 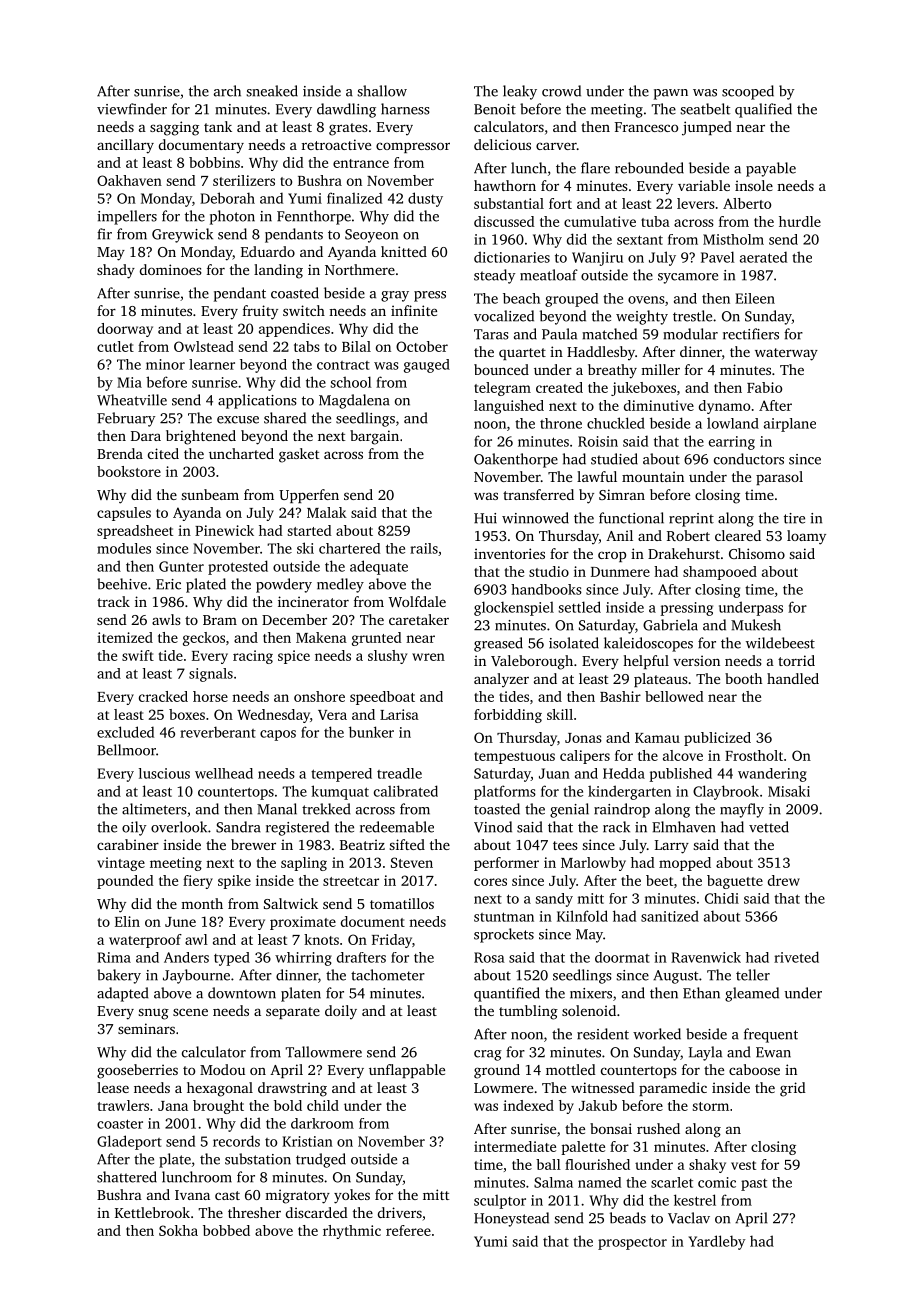 What do you see at coordinates (122, 584) in the image?
I see `beehive` at bounding box center [122, 584].
